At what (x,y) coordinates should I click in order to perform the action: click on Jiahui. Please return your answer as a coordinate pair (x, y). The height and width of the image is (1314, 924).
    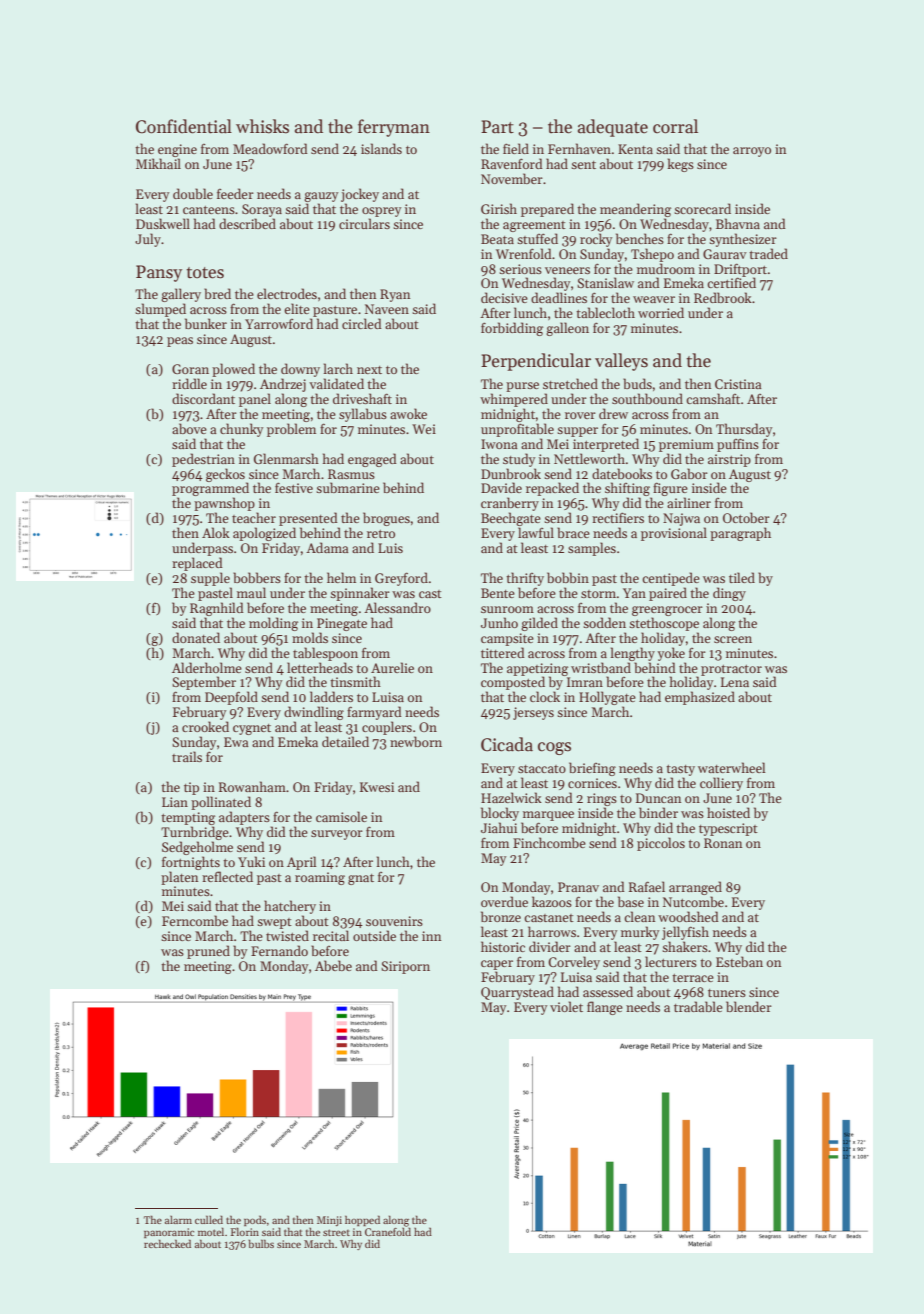
    Looking at the image, I should click on (499, 827).
